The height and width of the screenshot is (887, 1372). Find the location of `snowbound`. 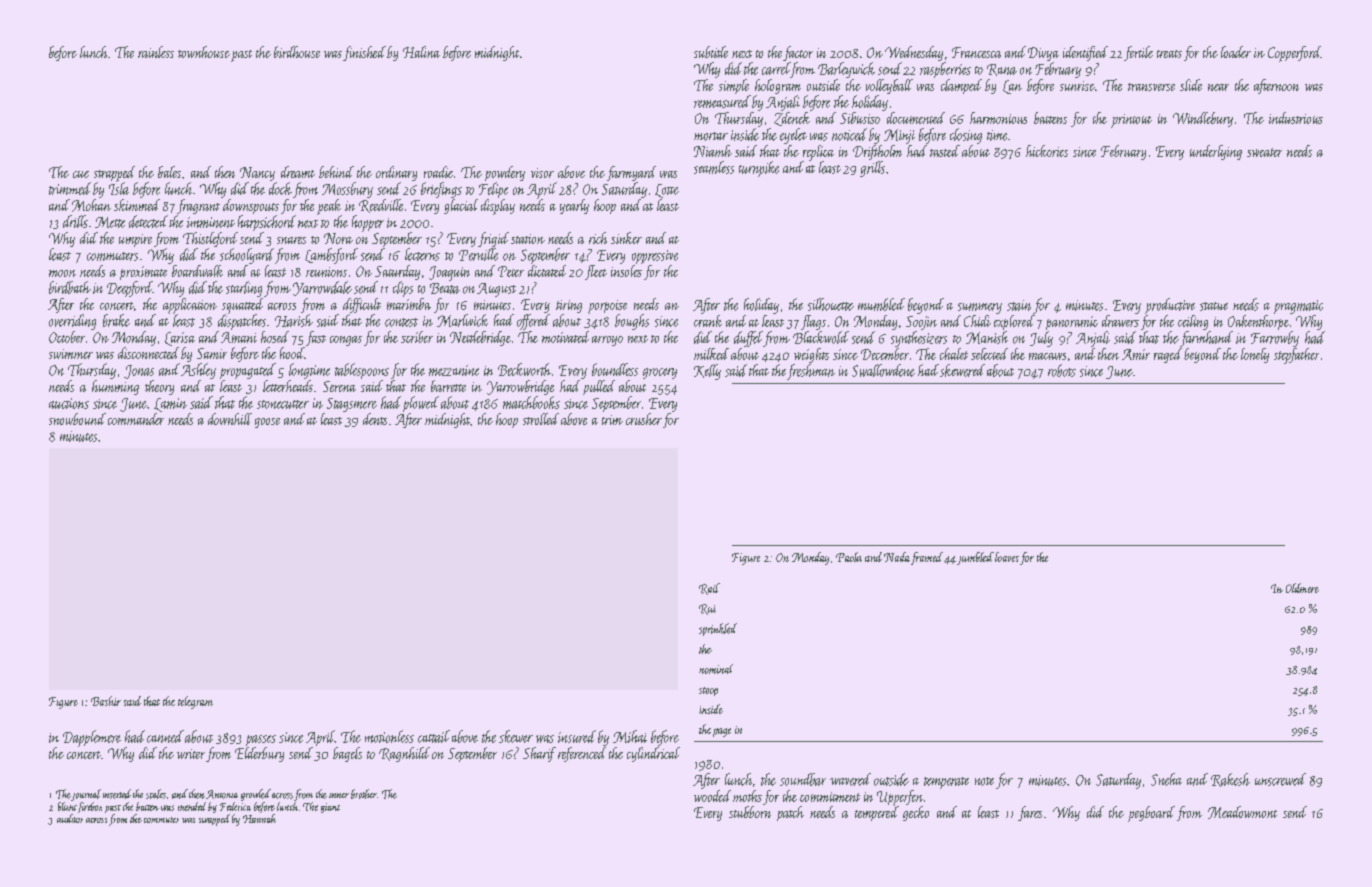

snowbound is located at coordinates (77, 419).
